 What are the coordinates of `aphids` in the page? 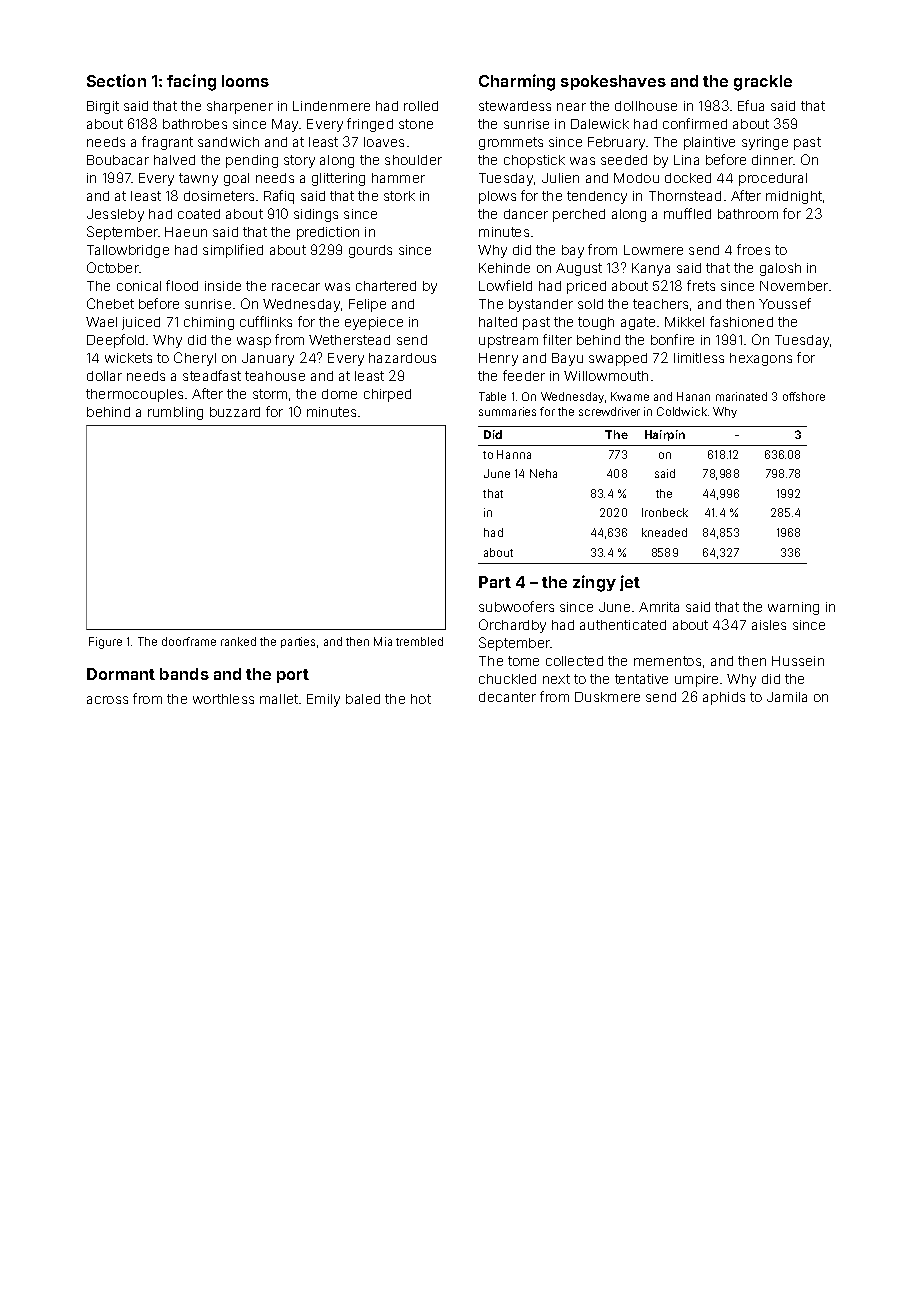 It's located at (724, 698).
